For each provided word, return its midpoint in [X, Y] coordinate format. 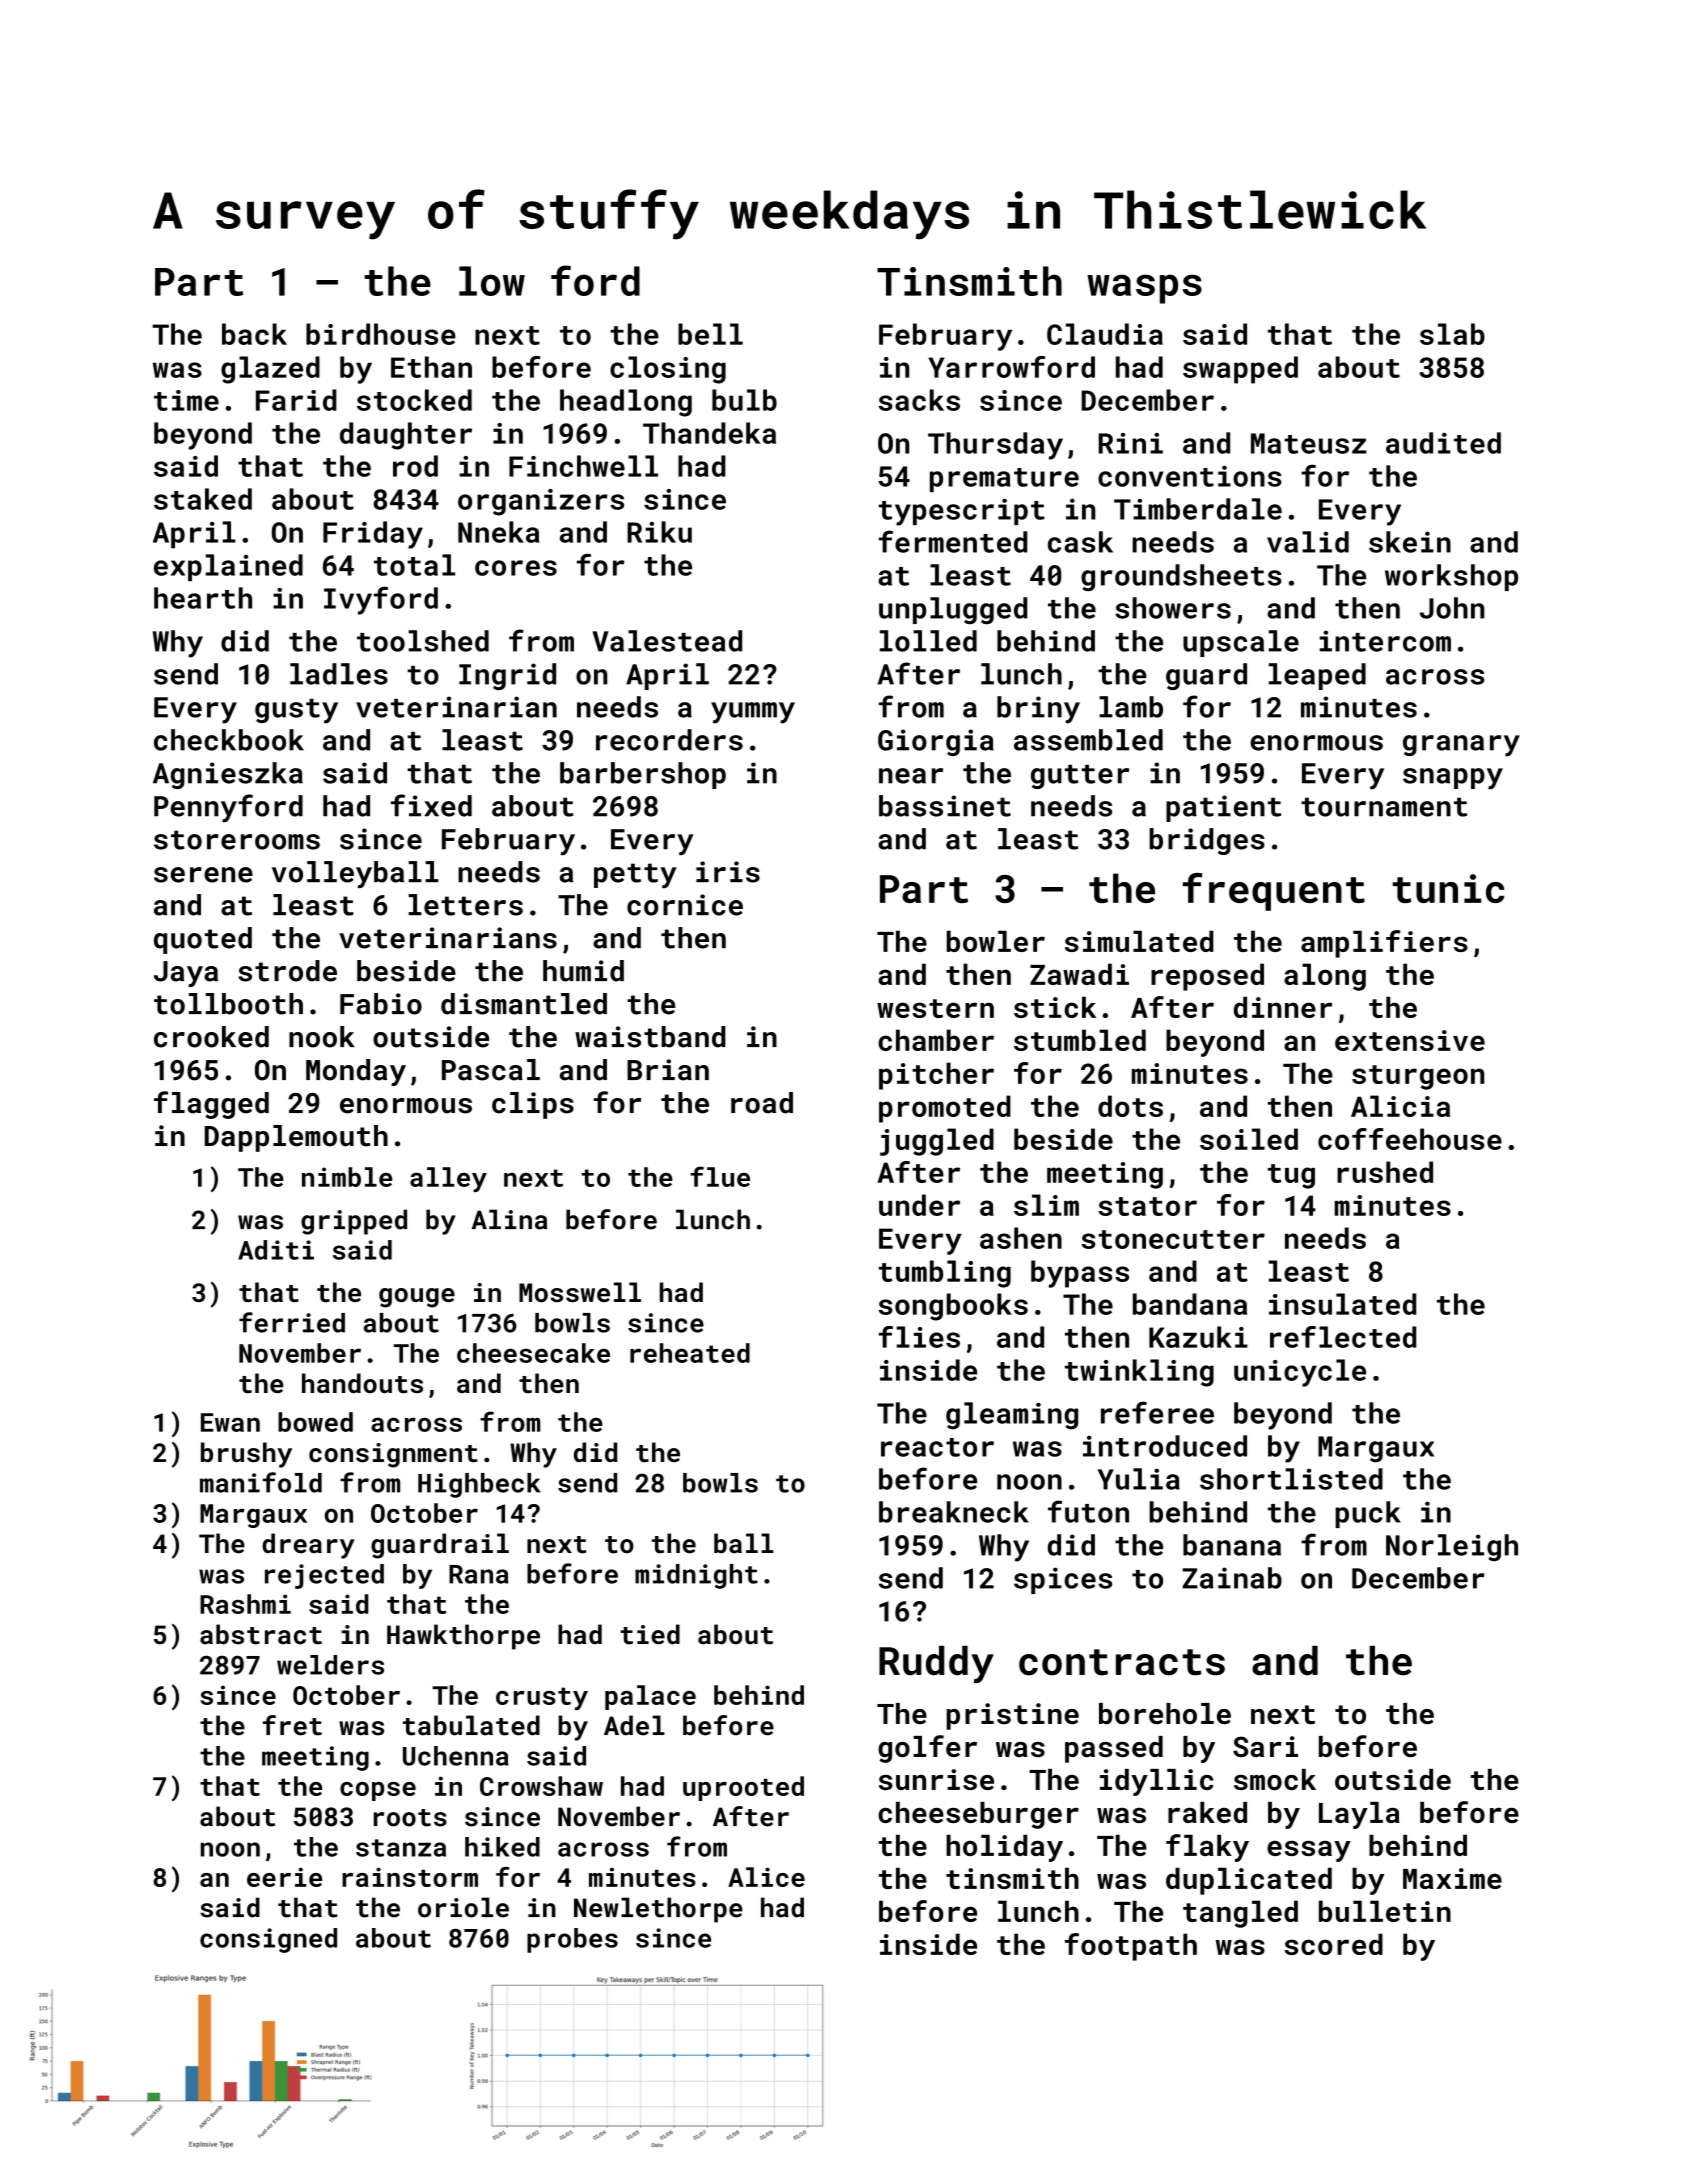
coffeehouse [1410, 1139]
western [935, 1008]
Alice [766, 1877]
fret [292, 1725]
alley [448, 1179]
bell [710, 334]
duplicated [1249, 1881]
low [492, 281]
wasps [1144, 289]
